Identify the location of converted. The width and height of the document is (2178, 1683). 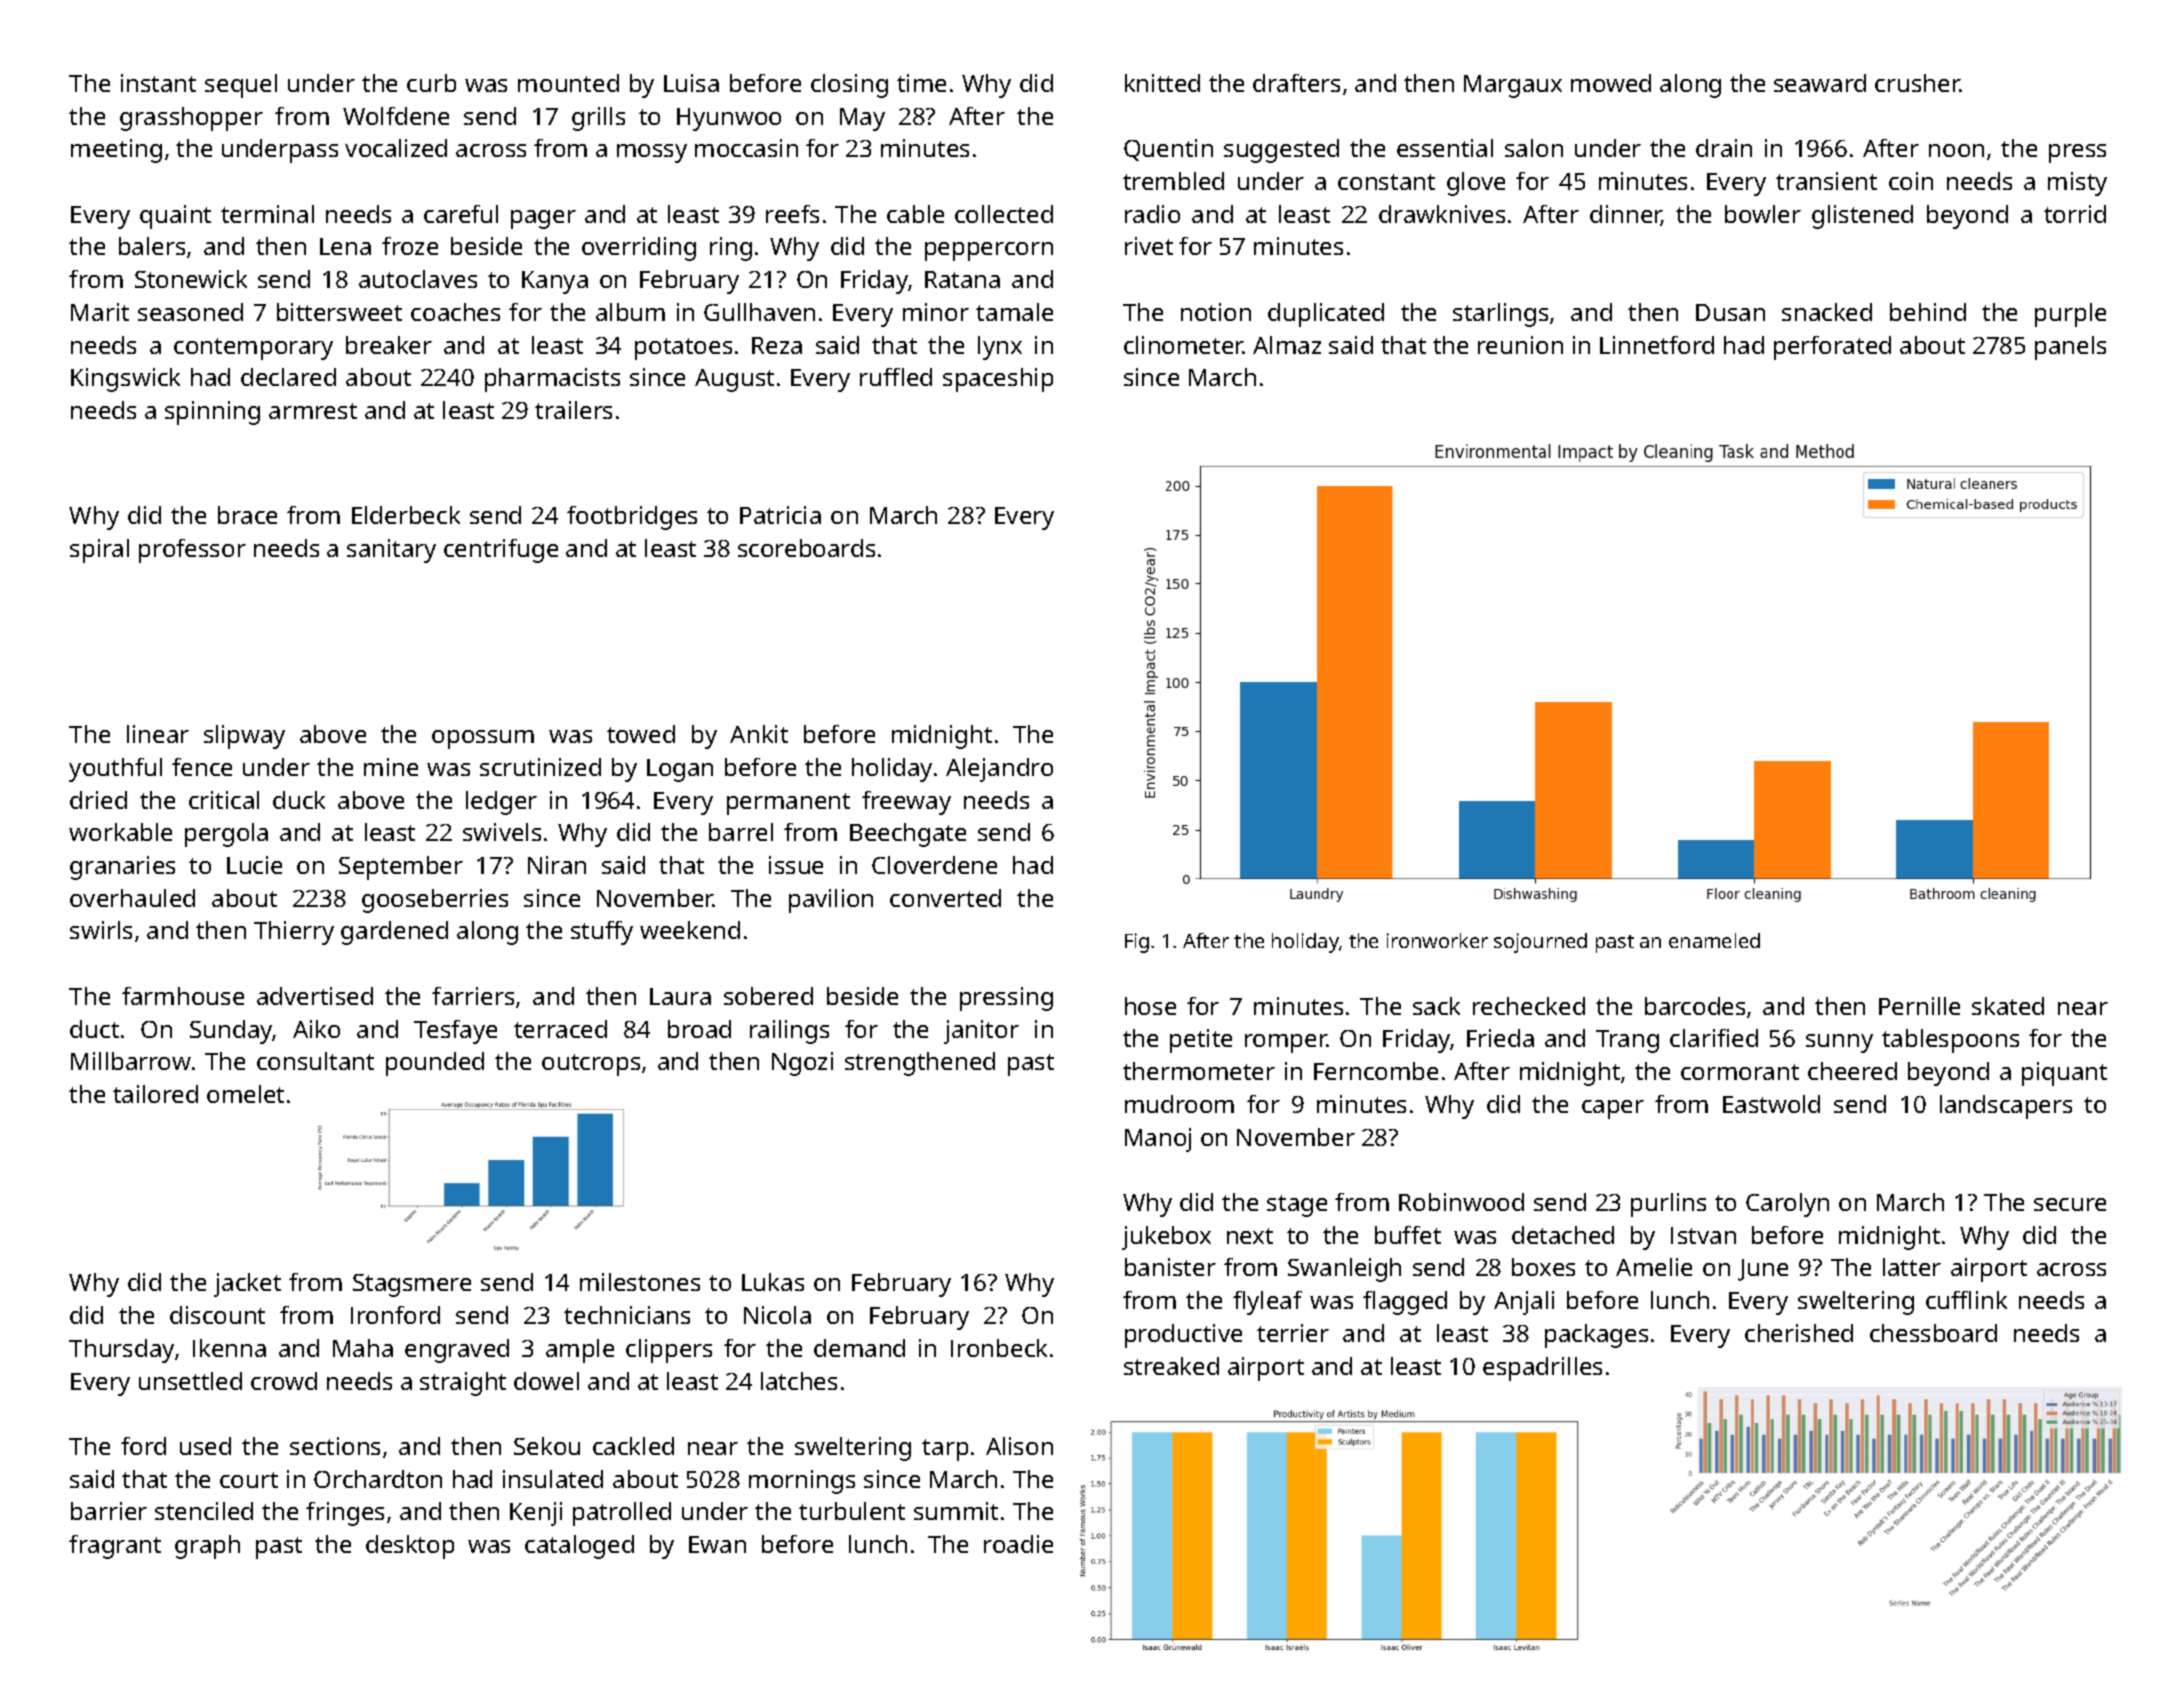
(945, 898).
